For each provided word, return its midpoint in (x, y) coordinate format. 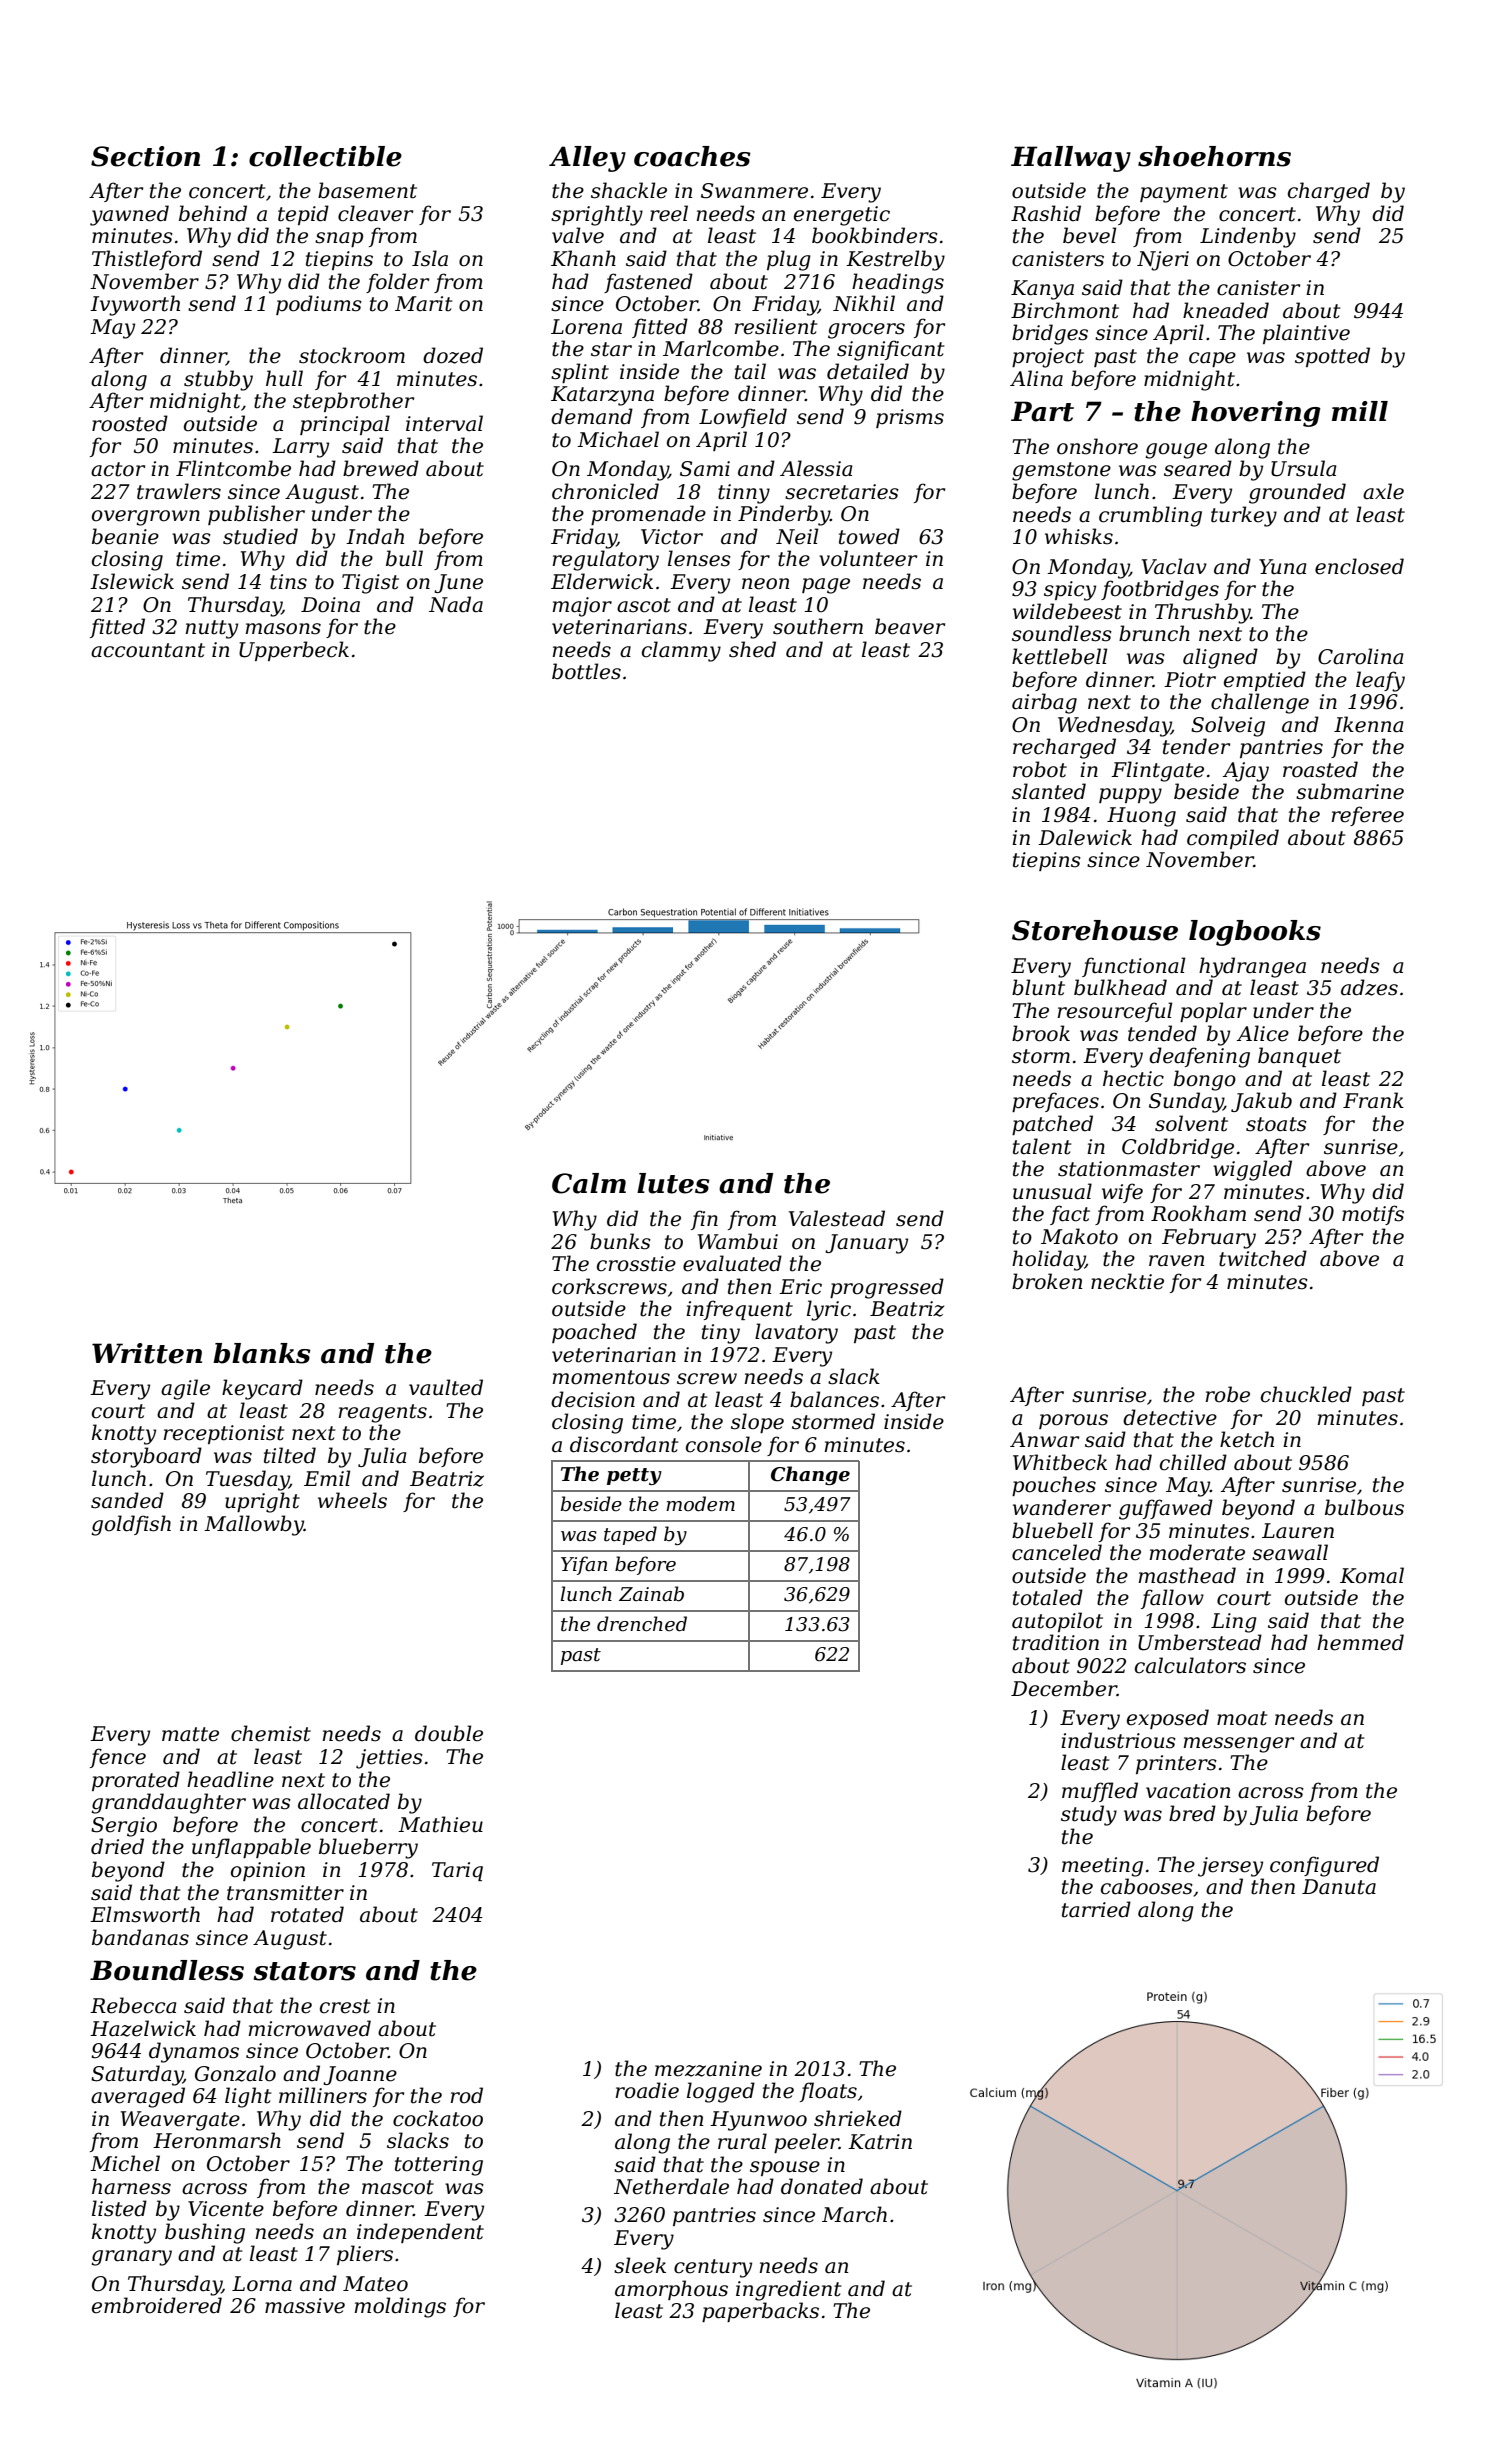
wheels (352, 1500)
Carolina (1361, 656)
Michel (125, 2163)
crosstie (636, 1264)
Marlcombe (721, 348)
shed (752, 649)
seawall (1290, 1552)
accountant (148, 650)
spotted (1332, 357)
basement (367, 190)
